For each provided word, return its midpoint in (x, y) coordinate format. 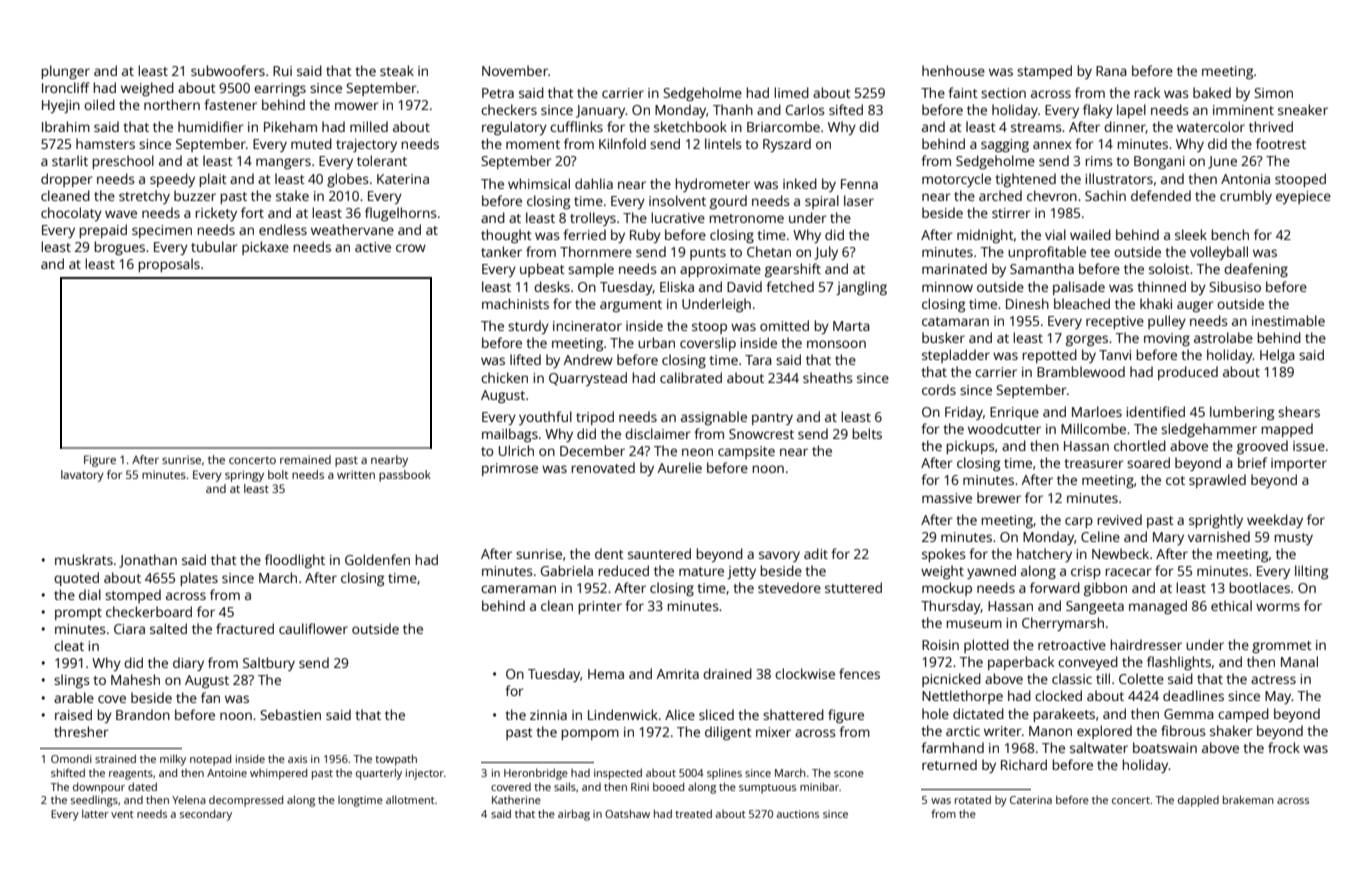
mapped (1287, 430)
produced (1188, 373)
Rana (1111, 71)
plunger (65, 72)
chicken (504, 377)
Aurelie (680, 467)
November (515, 70)
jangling (861, 288)
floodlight (295, 561)
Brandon (143, 714)
